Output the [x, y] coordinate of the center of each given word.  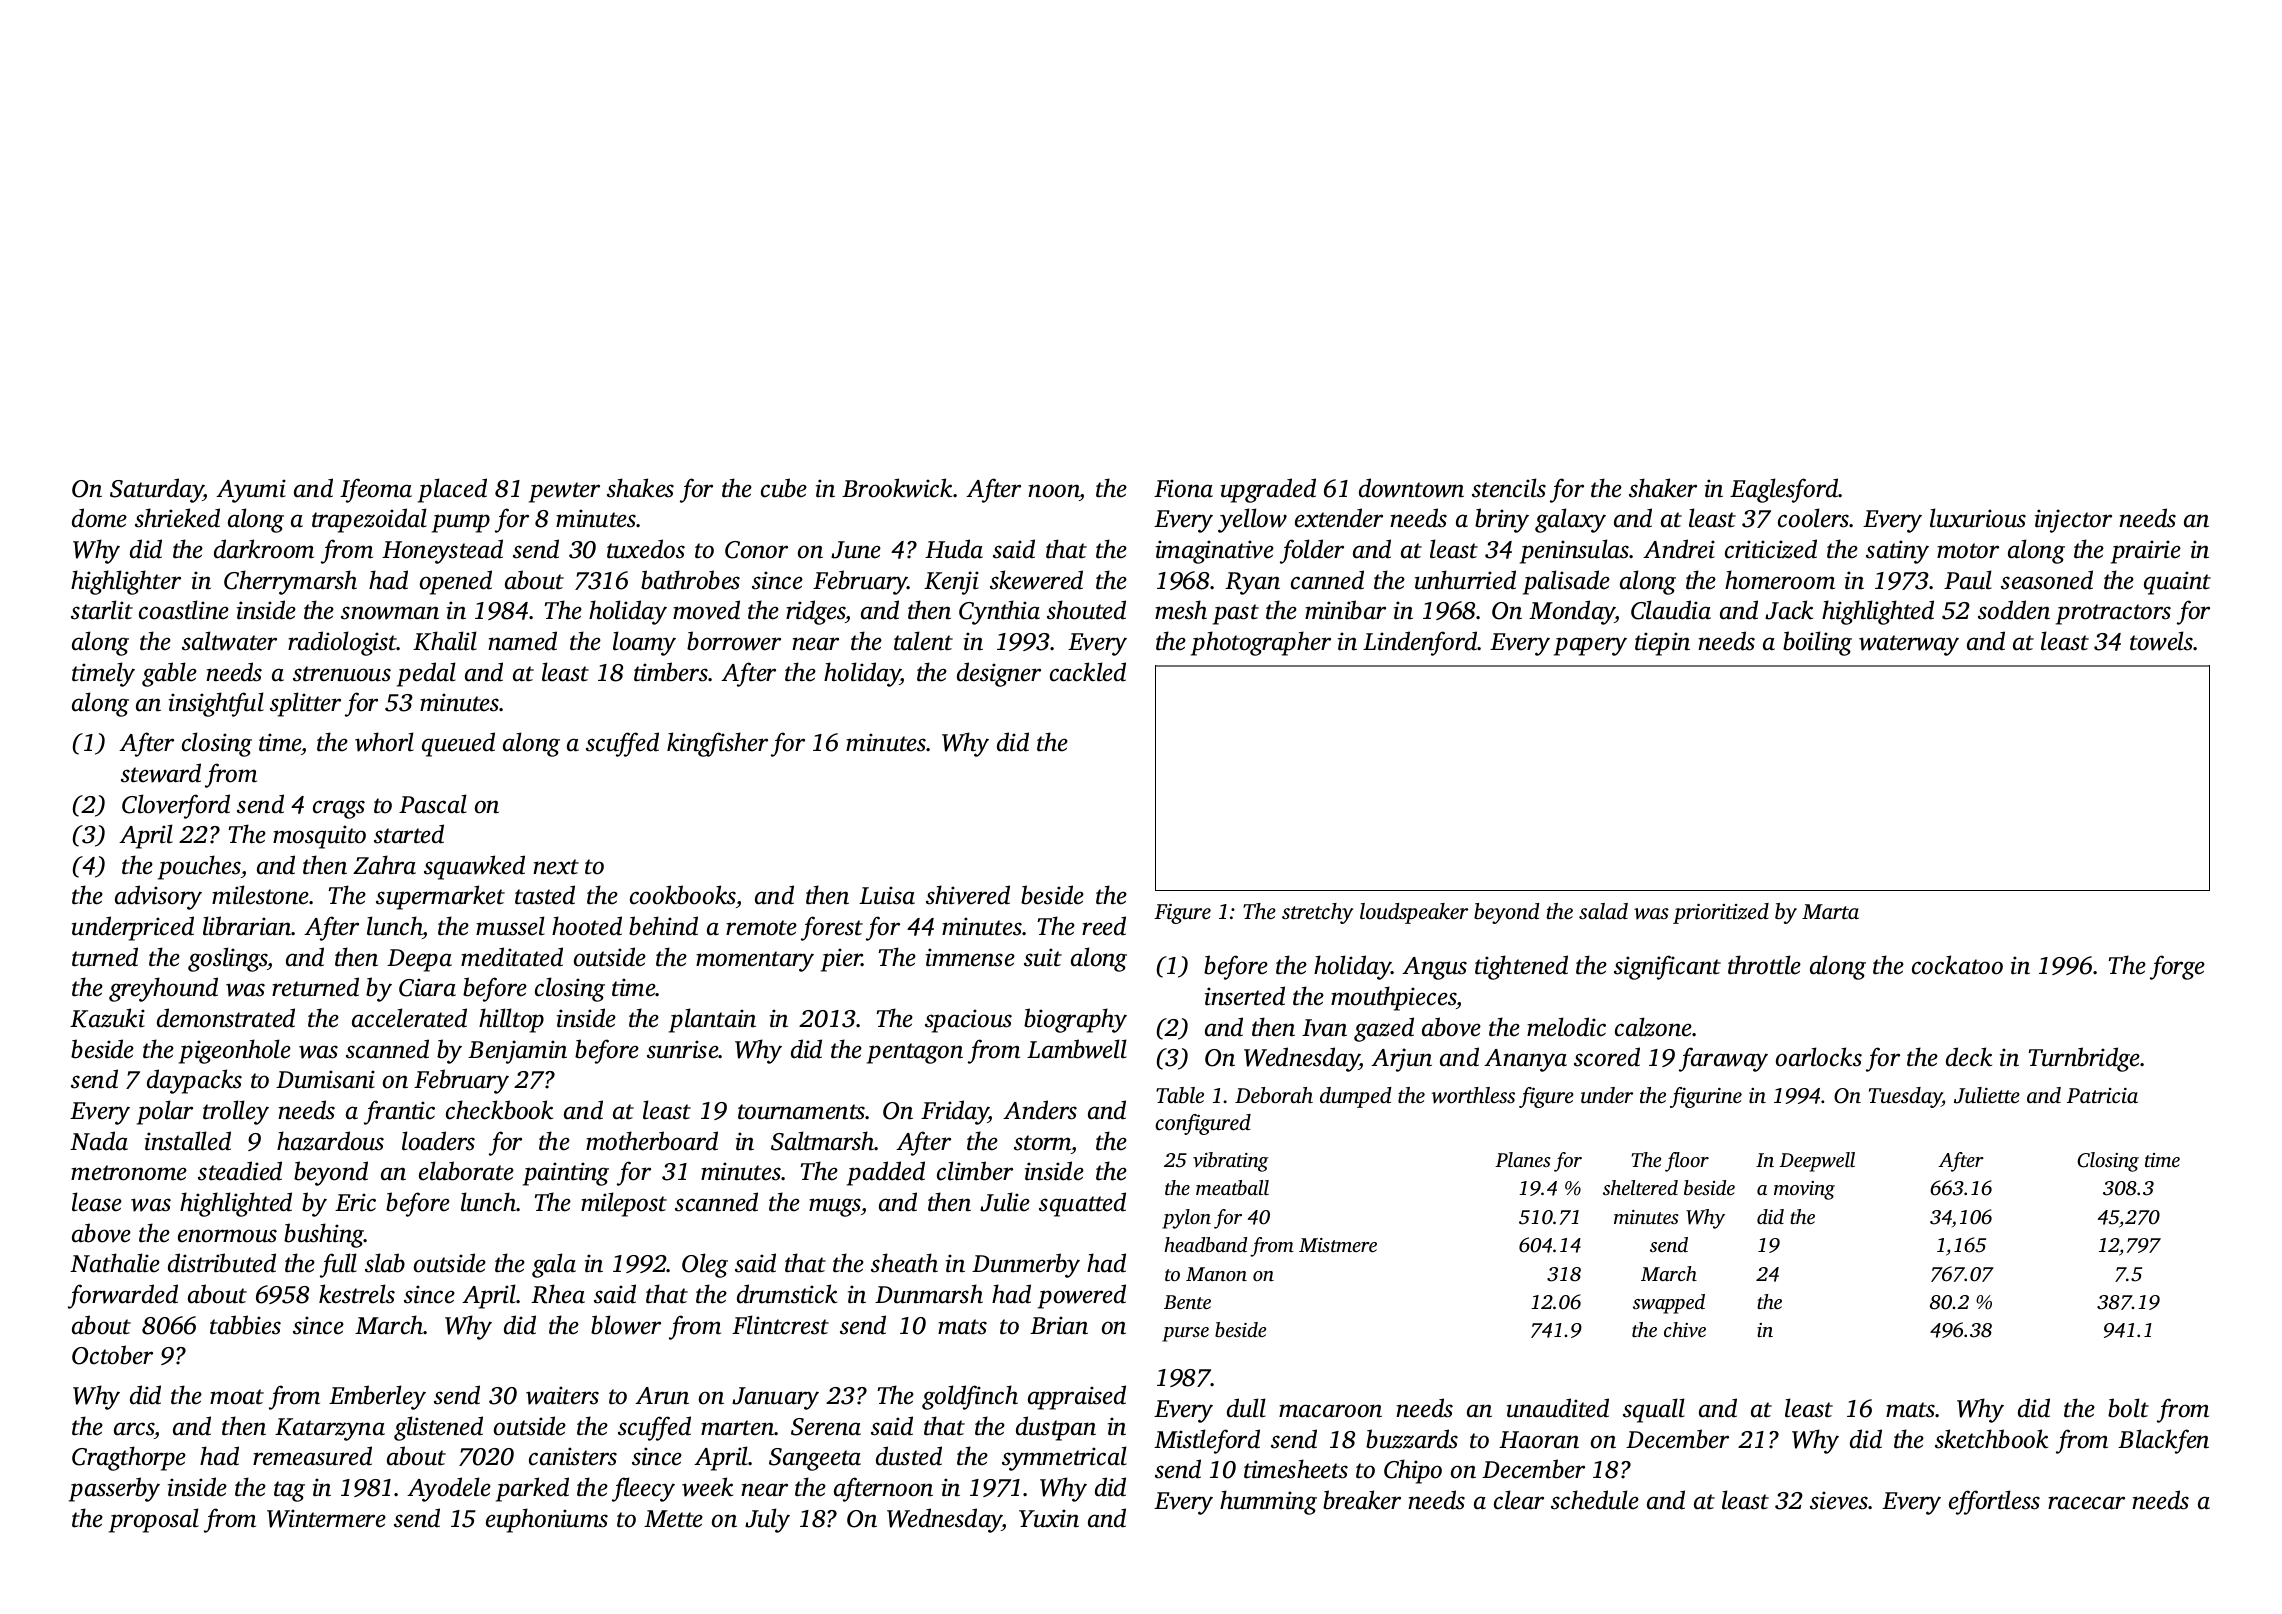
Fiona [1183, 488]
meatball [1232, 1187]
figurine [1706, 1097]
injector [2073, 521]
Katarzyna [330, 1429]
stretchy [1317, 913]
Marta [1830, 911]
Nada [99, 1141]
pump [461, 523]
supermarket [440, 897]
